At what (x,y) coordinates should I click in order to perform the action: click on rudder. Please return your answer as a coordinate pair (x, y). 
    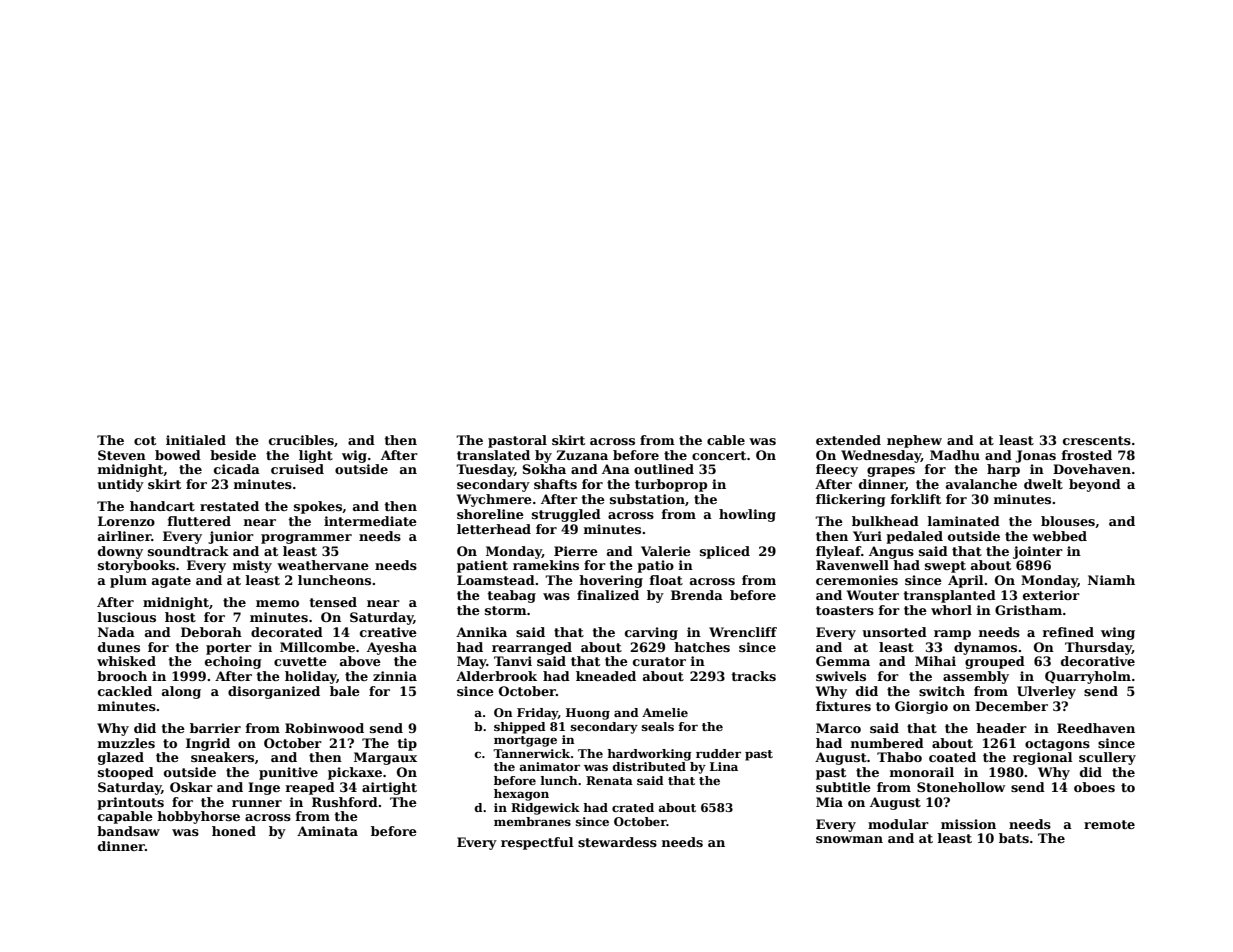
    Looking at the image, I should click on (718, 753).
